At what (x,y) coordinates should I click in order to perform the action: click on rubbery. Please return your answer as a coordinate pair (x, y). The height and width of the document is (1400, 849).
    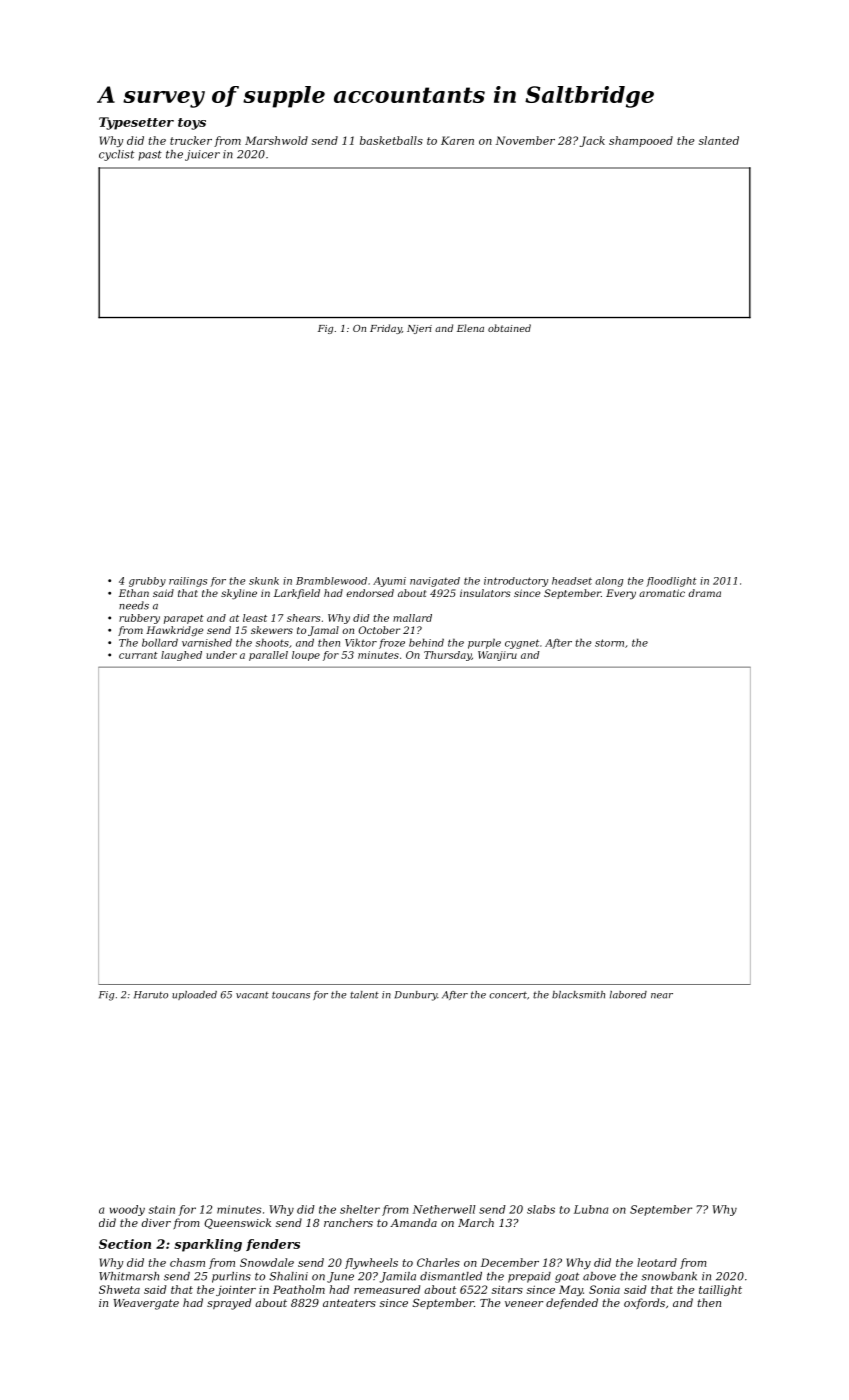
    Looking at the image, I should click on (139, 619).
